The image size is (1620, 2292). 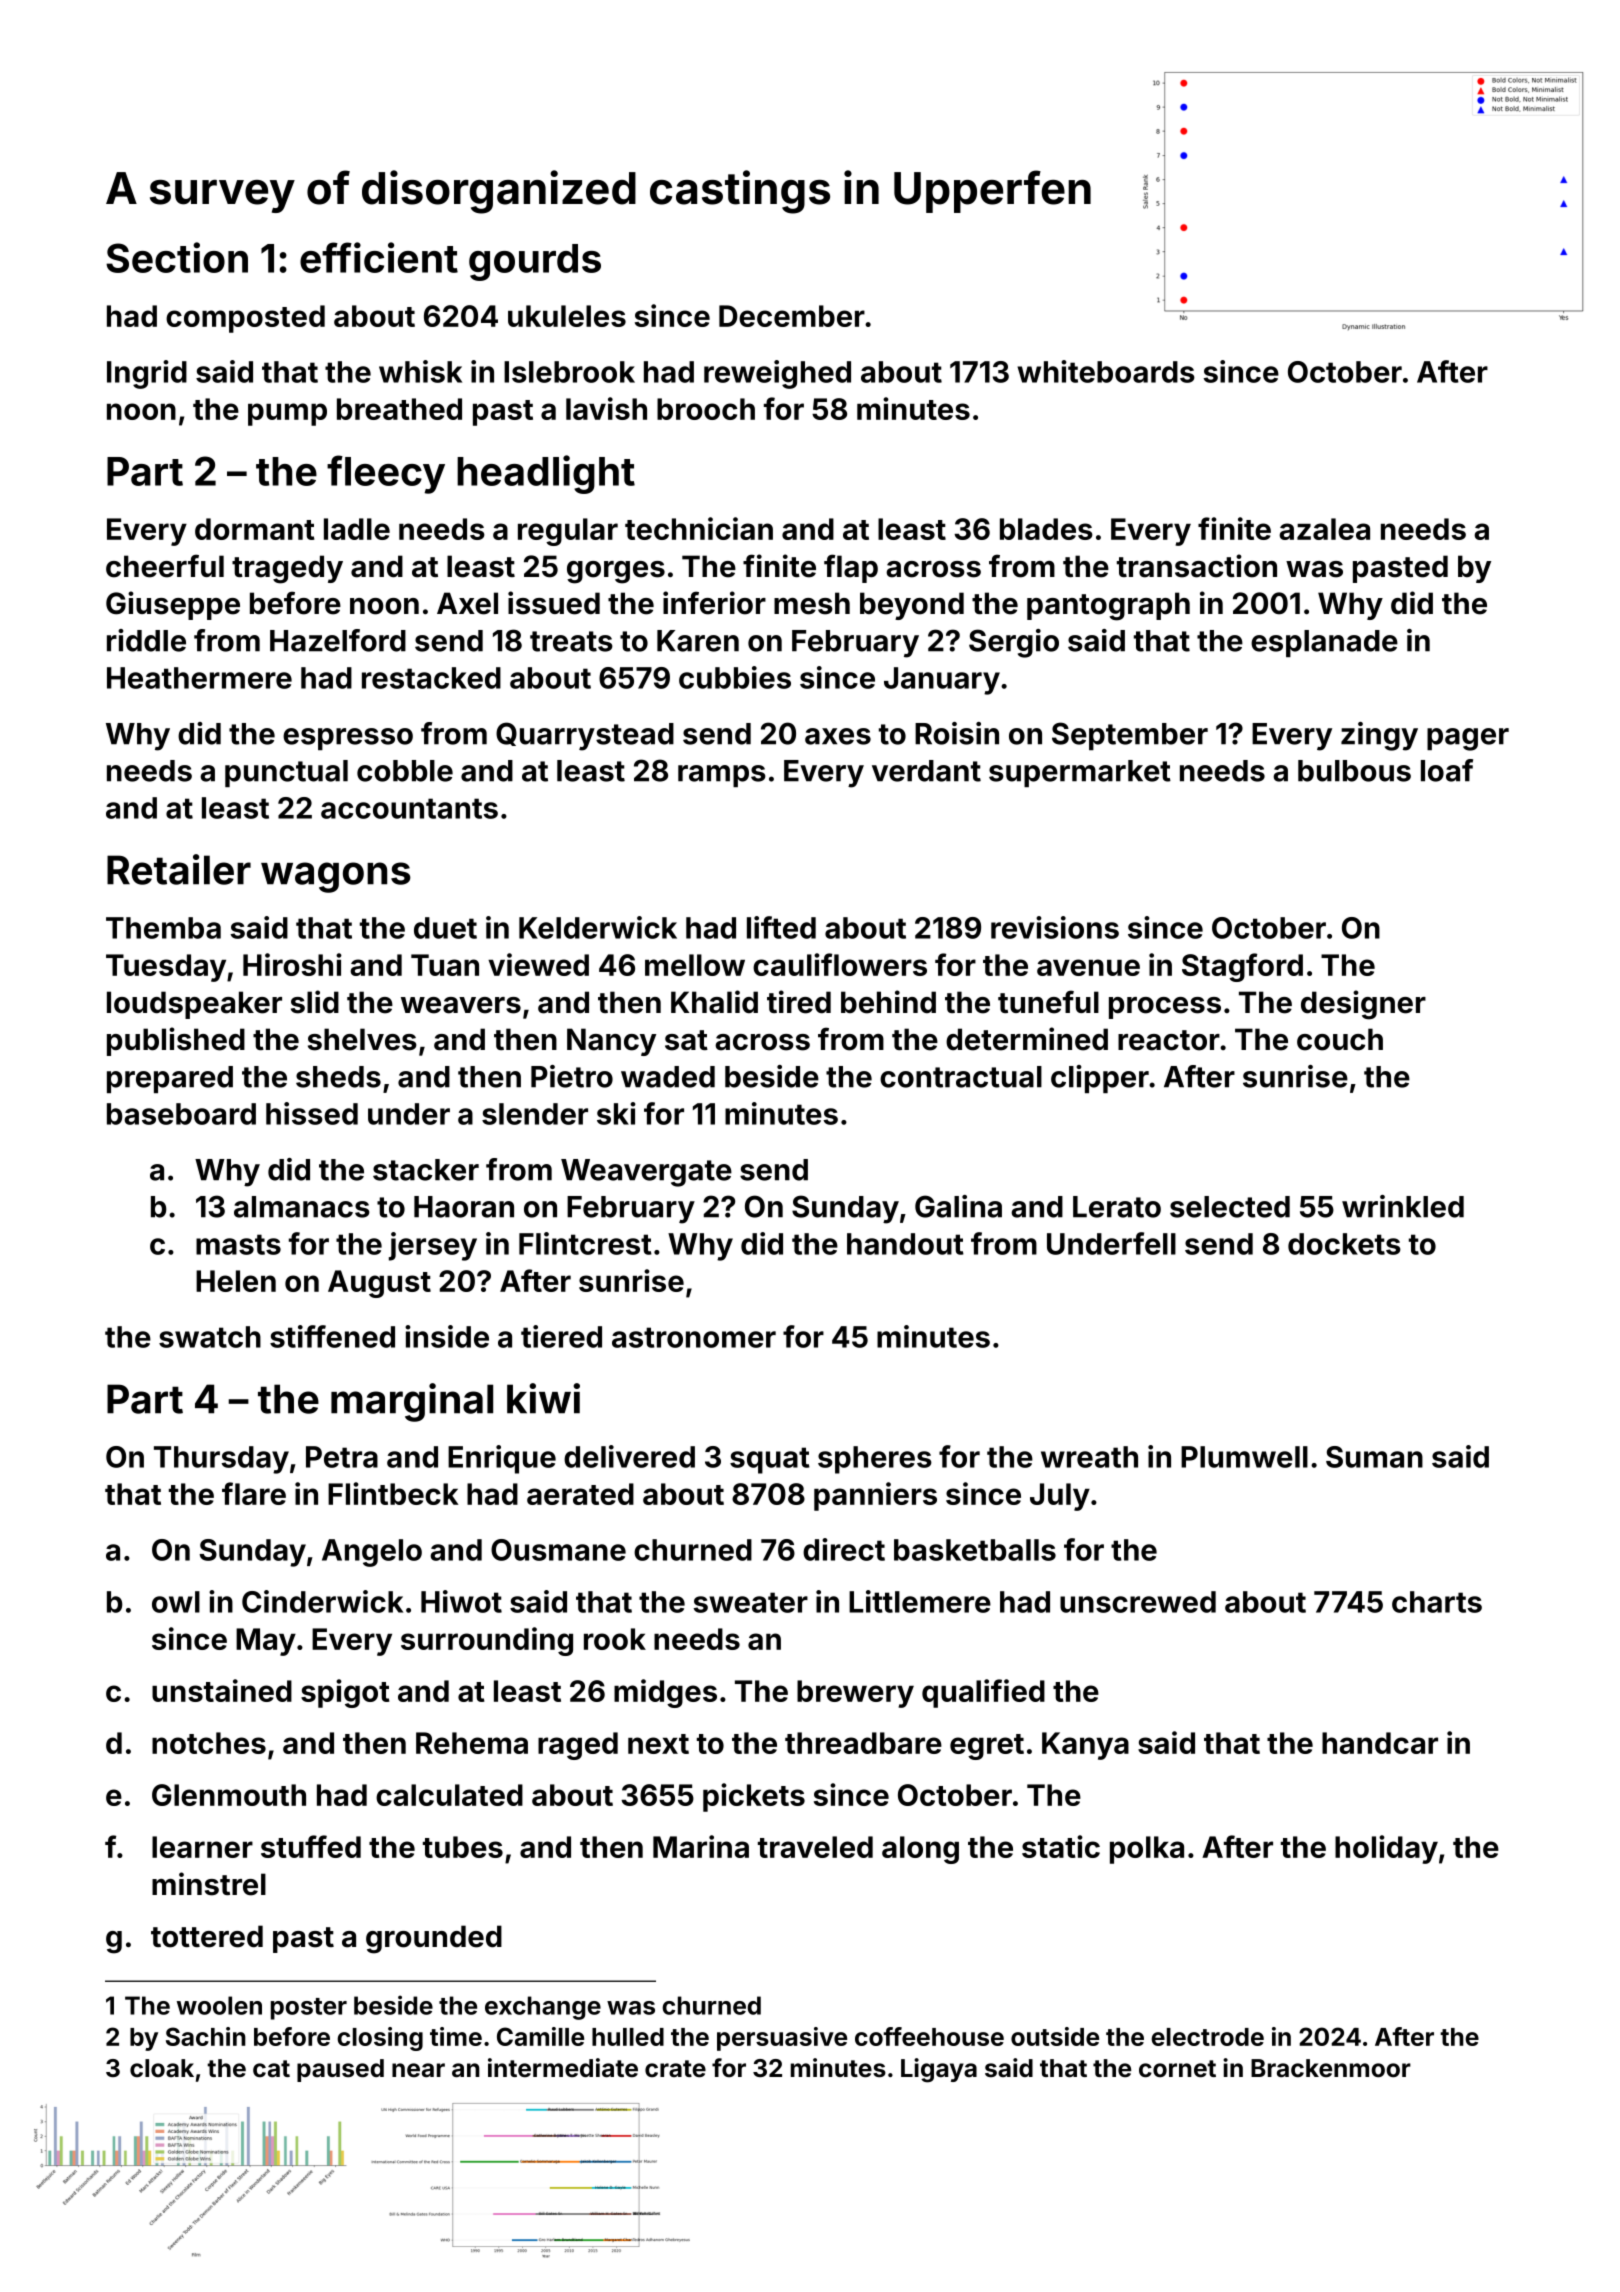 What do you see at coordinates (646, 1173) in the screenshot?
I see `Weavergate` at bounding box center [646, 1173].
